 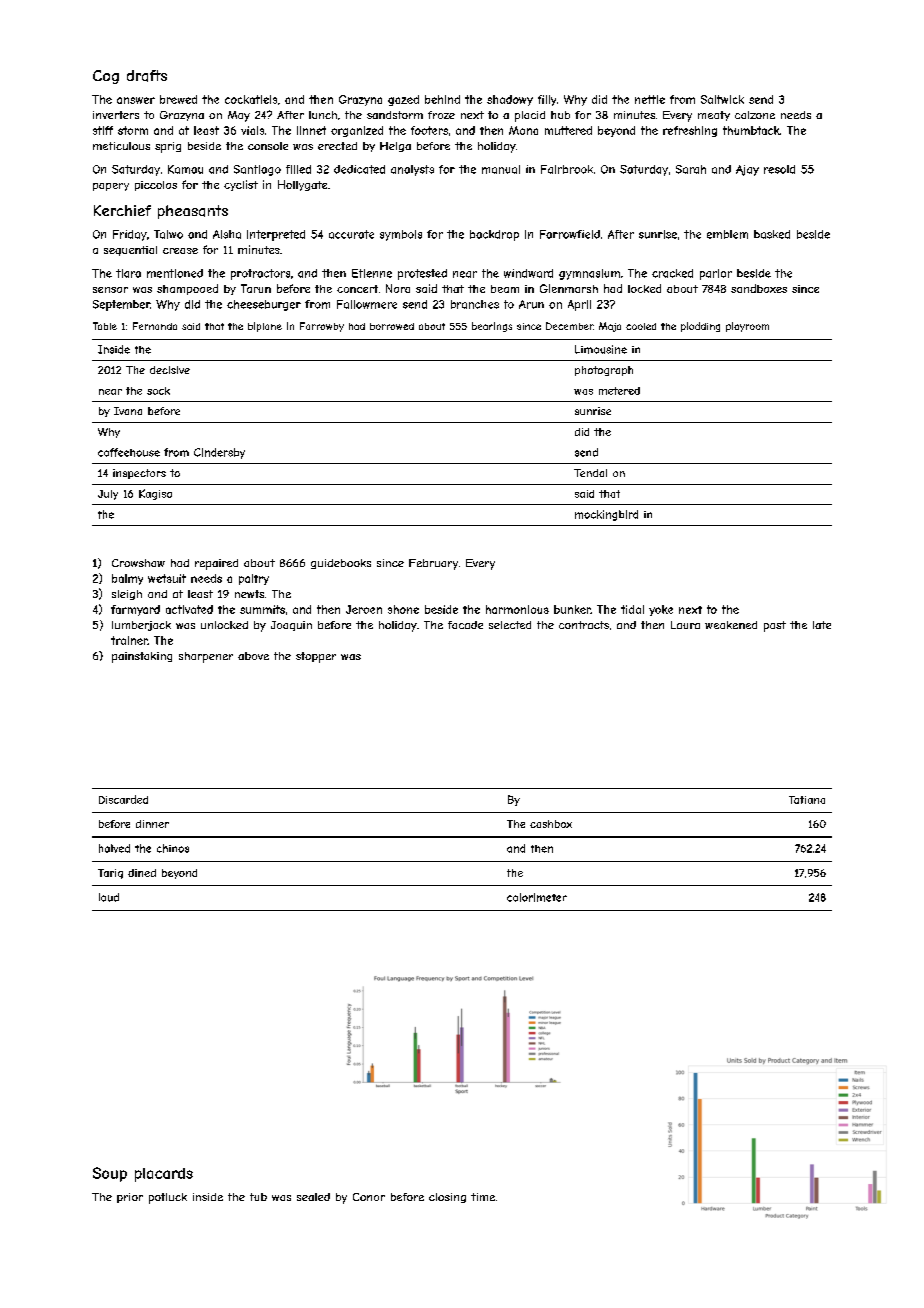 What do you see at coordinates (369, 1197) in the page?
I see `Conor` at bounding box center [369, 1197].
